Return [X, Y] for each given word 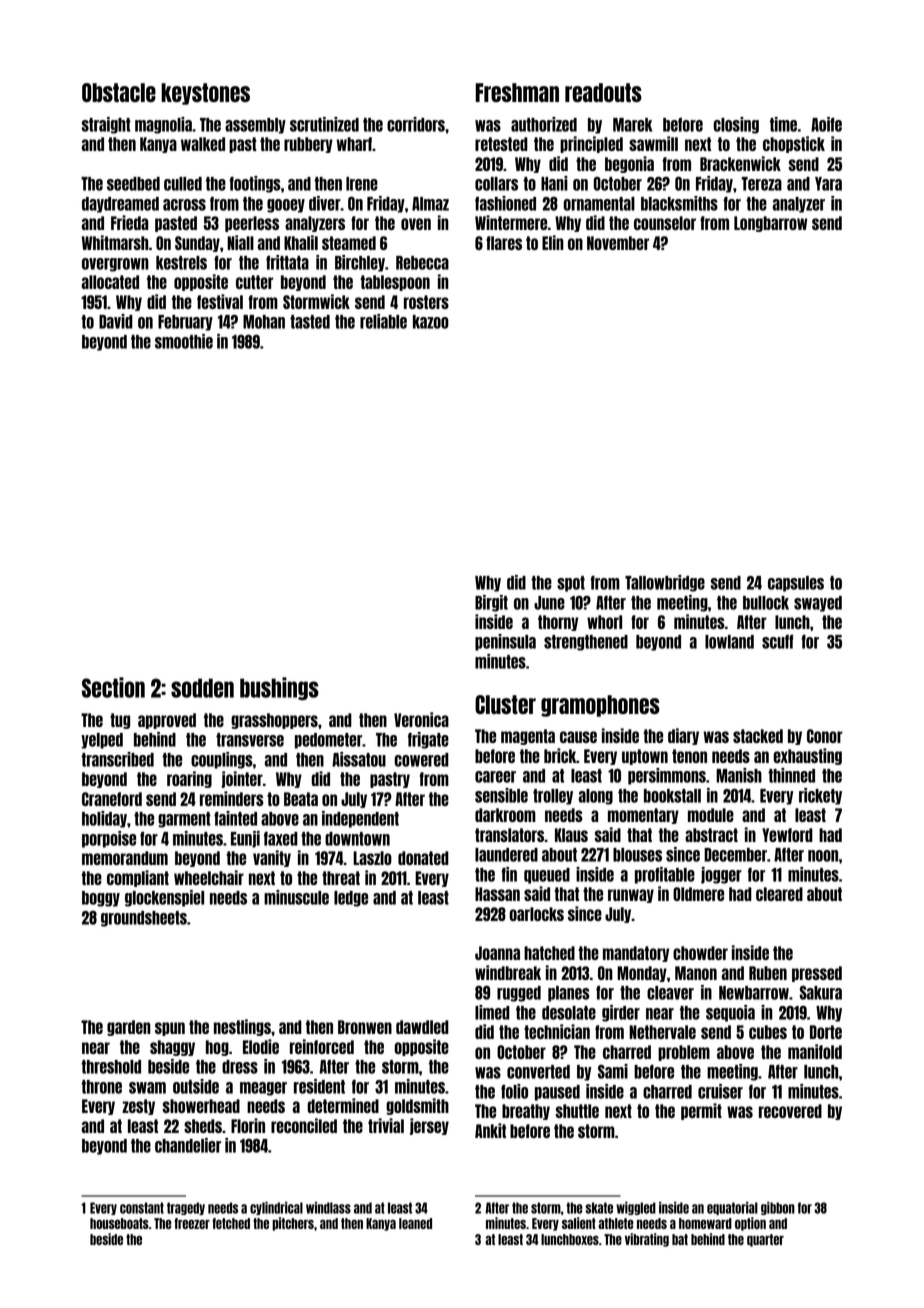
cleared [779, 894]
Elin [553, 242]
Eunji [245, 839]
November [618, 243]
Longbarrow [770, 224]
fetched [231, 1223]
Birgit [491, 603]
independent [360, 819]
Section [113, 687]
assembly [255, 126]
